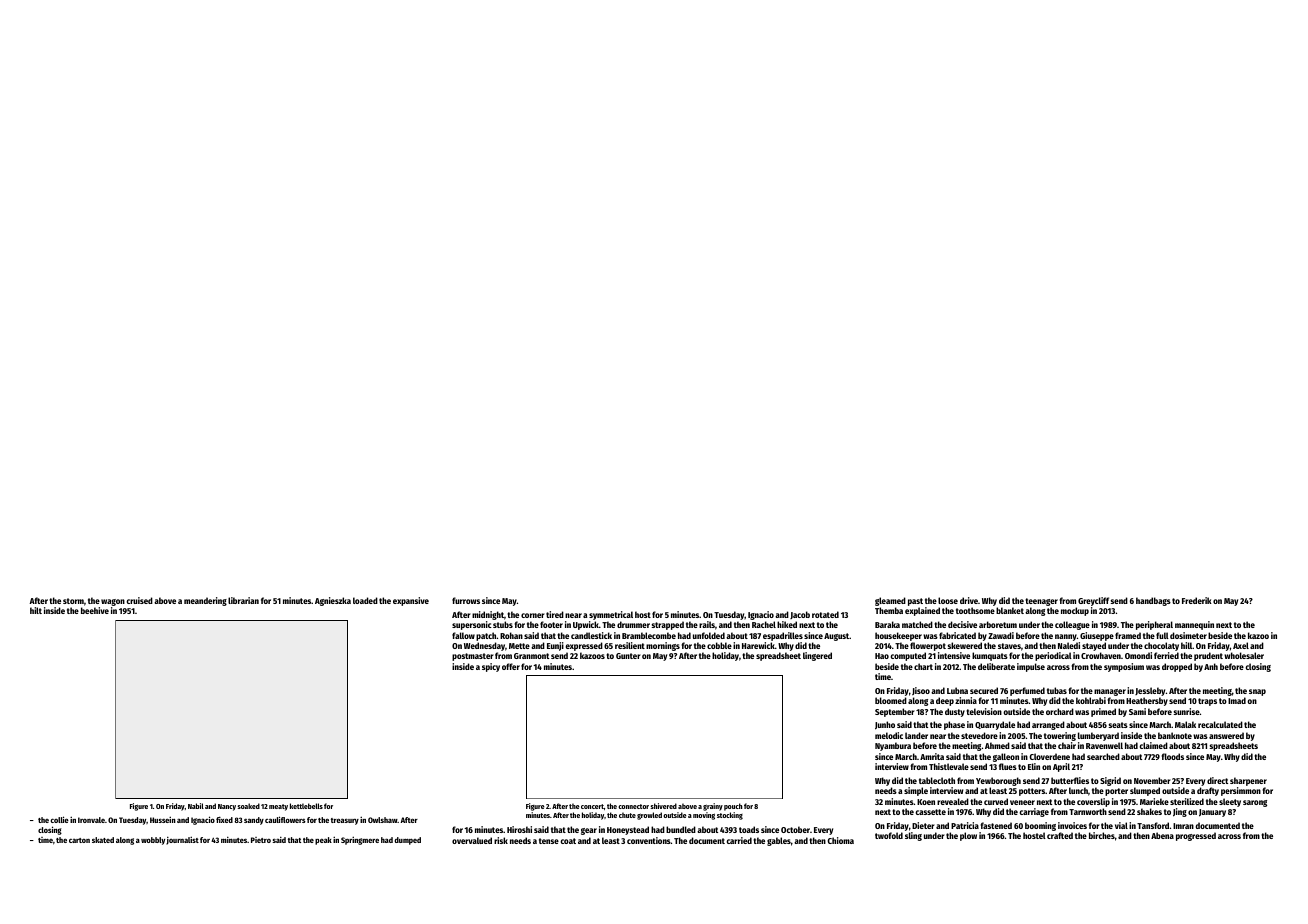 The height and width of the screenshot is (924, 1308). Describe the element at coordinates (36, 610) in the screenshot. I see `hilt` at that location.
